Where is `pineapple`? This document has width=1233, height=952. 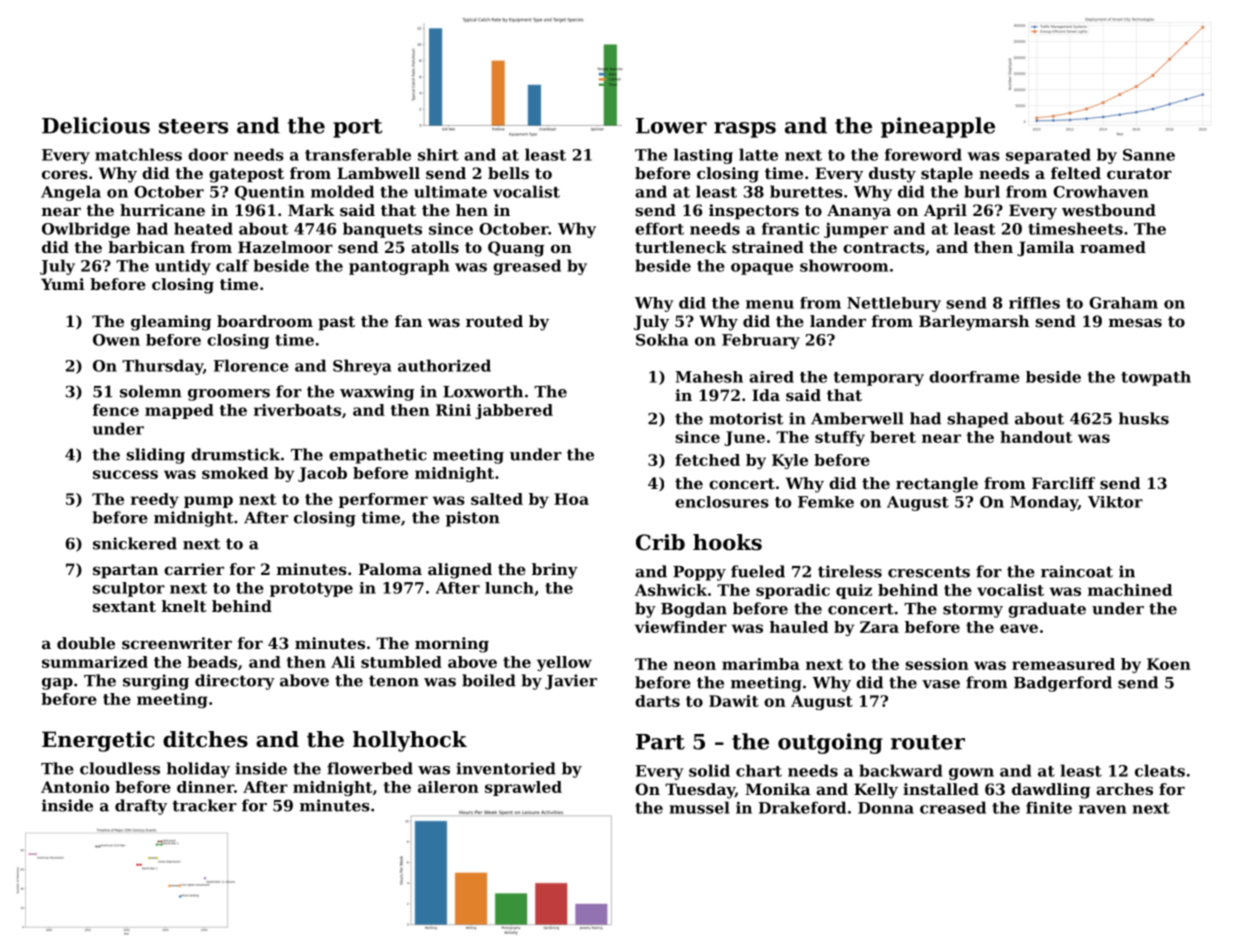 pineapple is located at coordinates (938, 127).
